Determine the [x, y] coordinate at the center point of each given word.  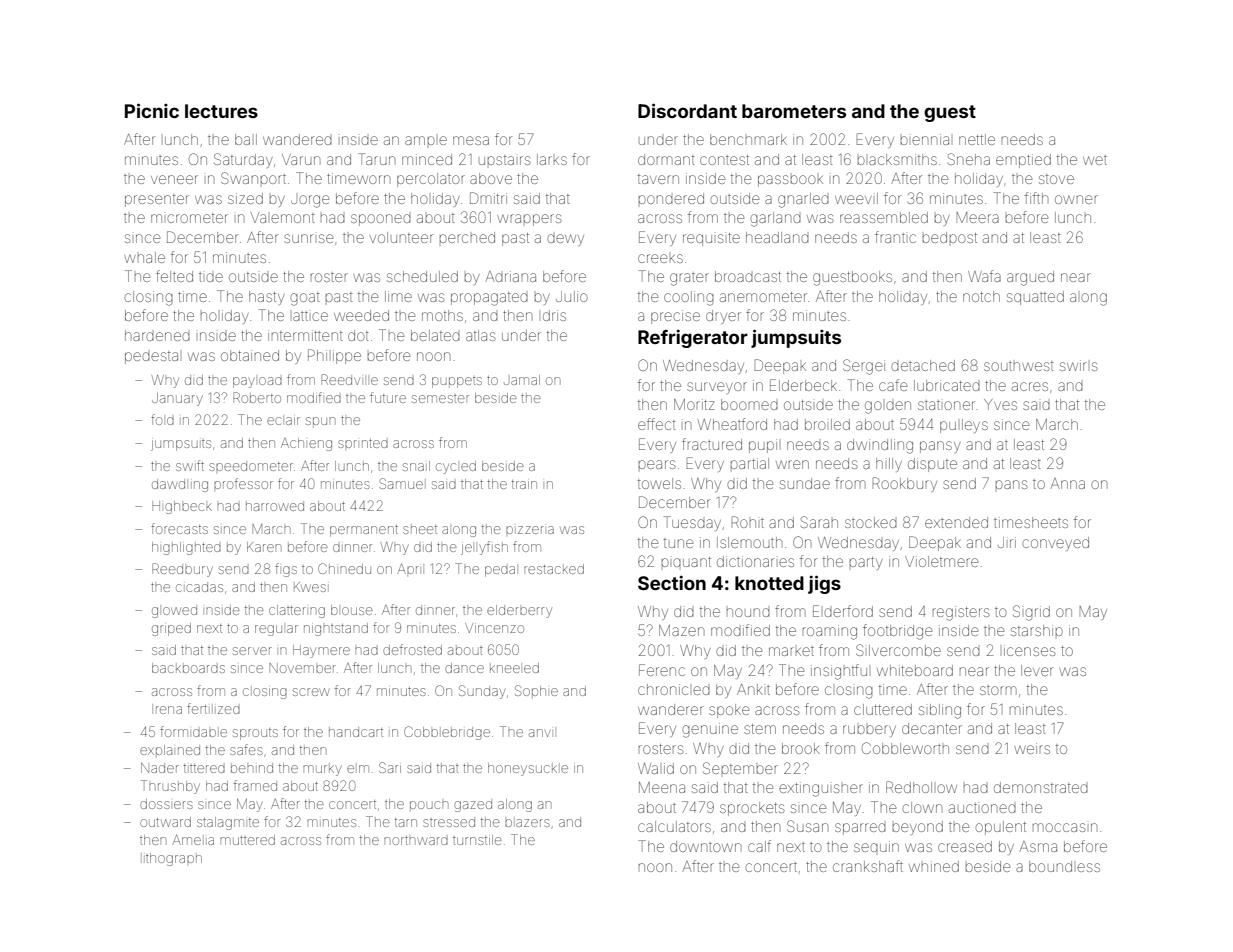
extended [956, 522]
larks [552, 159]
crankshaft [868, 866]
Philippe [334, 356]
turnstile [477, 840]
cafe [893, 385]
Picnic [152, 110]
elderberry [519, 611]
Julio [572, 296]
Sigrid [1031, 613]
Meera [977, 217]
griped [171, 629]
